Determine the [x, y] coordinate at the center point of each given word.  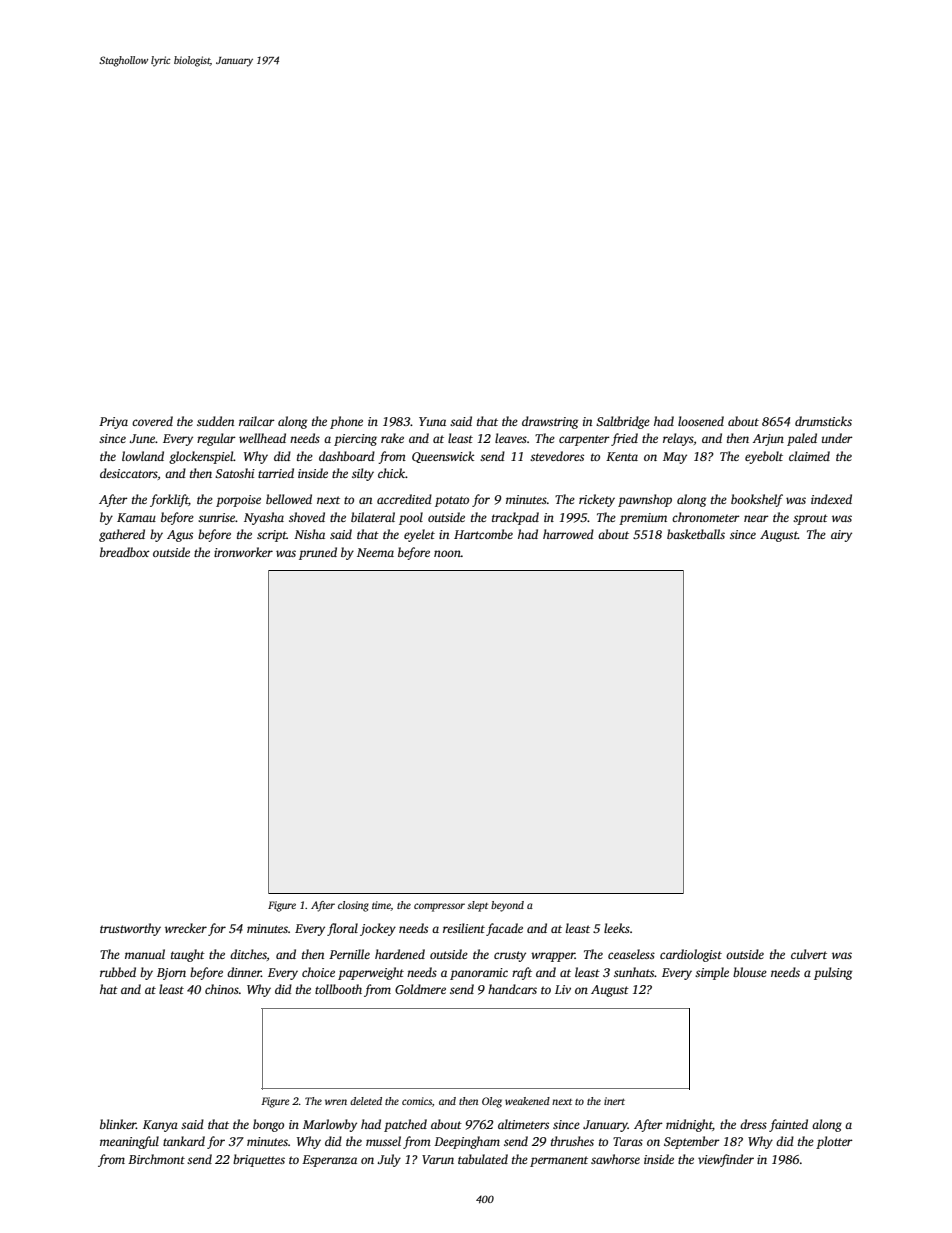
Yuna [432, 421]
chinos [222, 989]
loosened [701, 421]
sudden [215, 421]
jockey [378, 929]
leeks [617, 928]
